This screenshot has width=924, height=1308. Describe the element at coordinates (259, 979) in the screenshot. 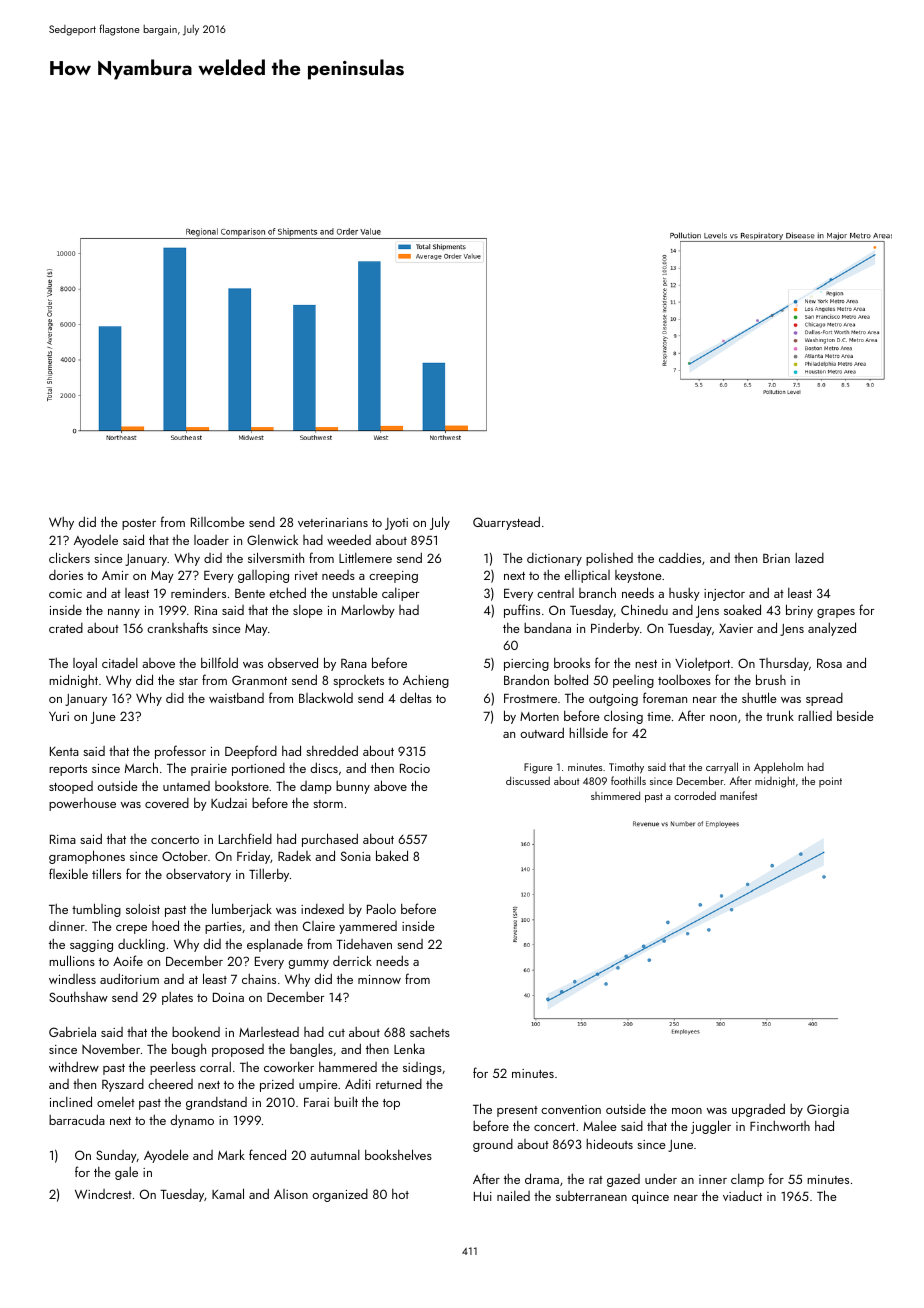

I see `chains` at that location.
